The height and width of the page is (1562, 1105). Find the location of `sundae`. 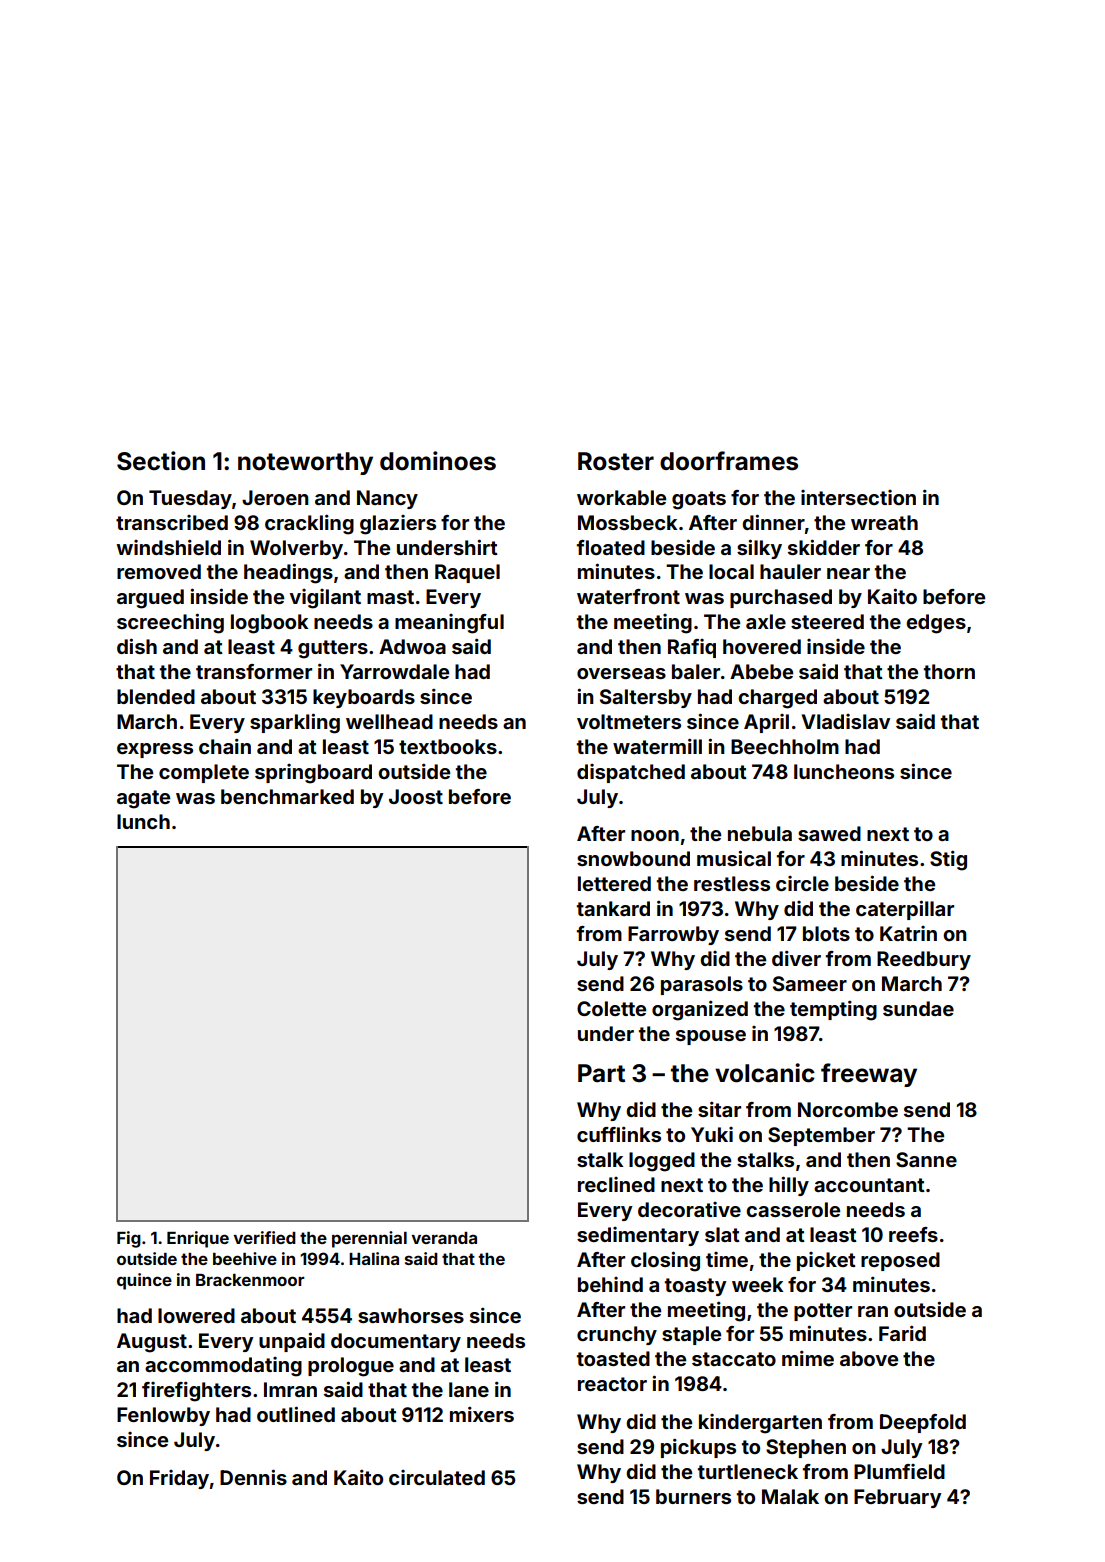

sundae is located at coordinates (918, 1008).
